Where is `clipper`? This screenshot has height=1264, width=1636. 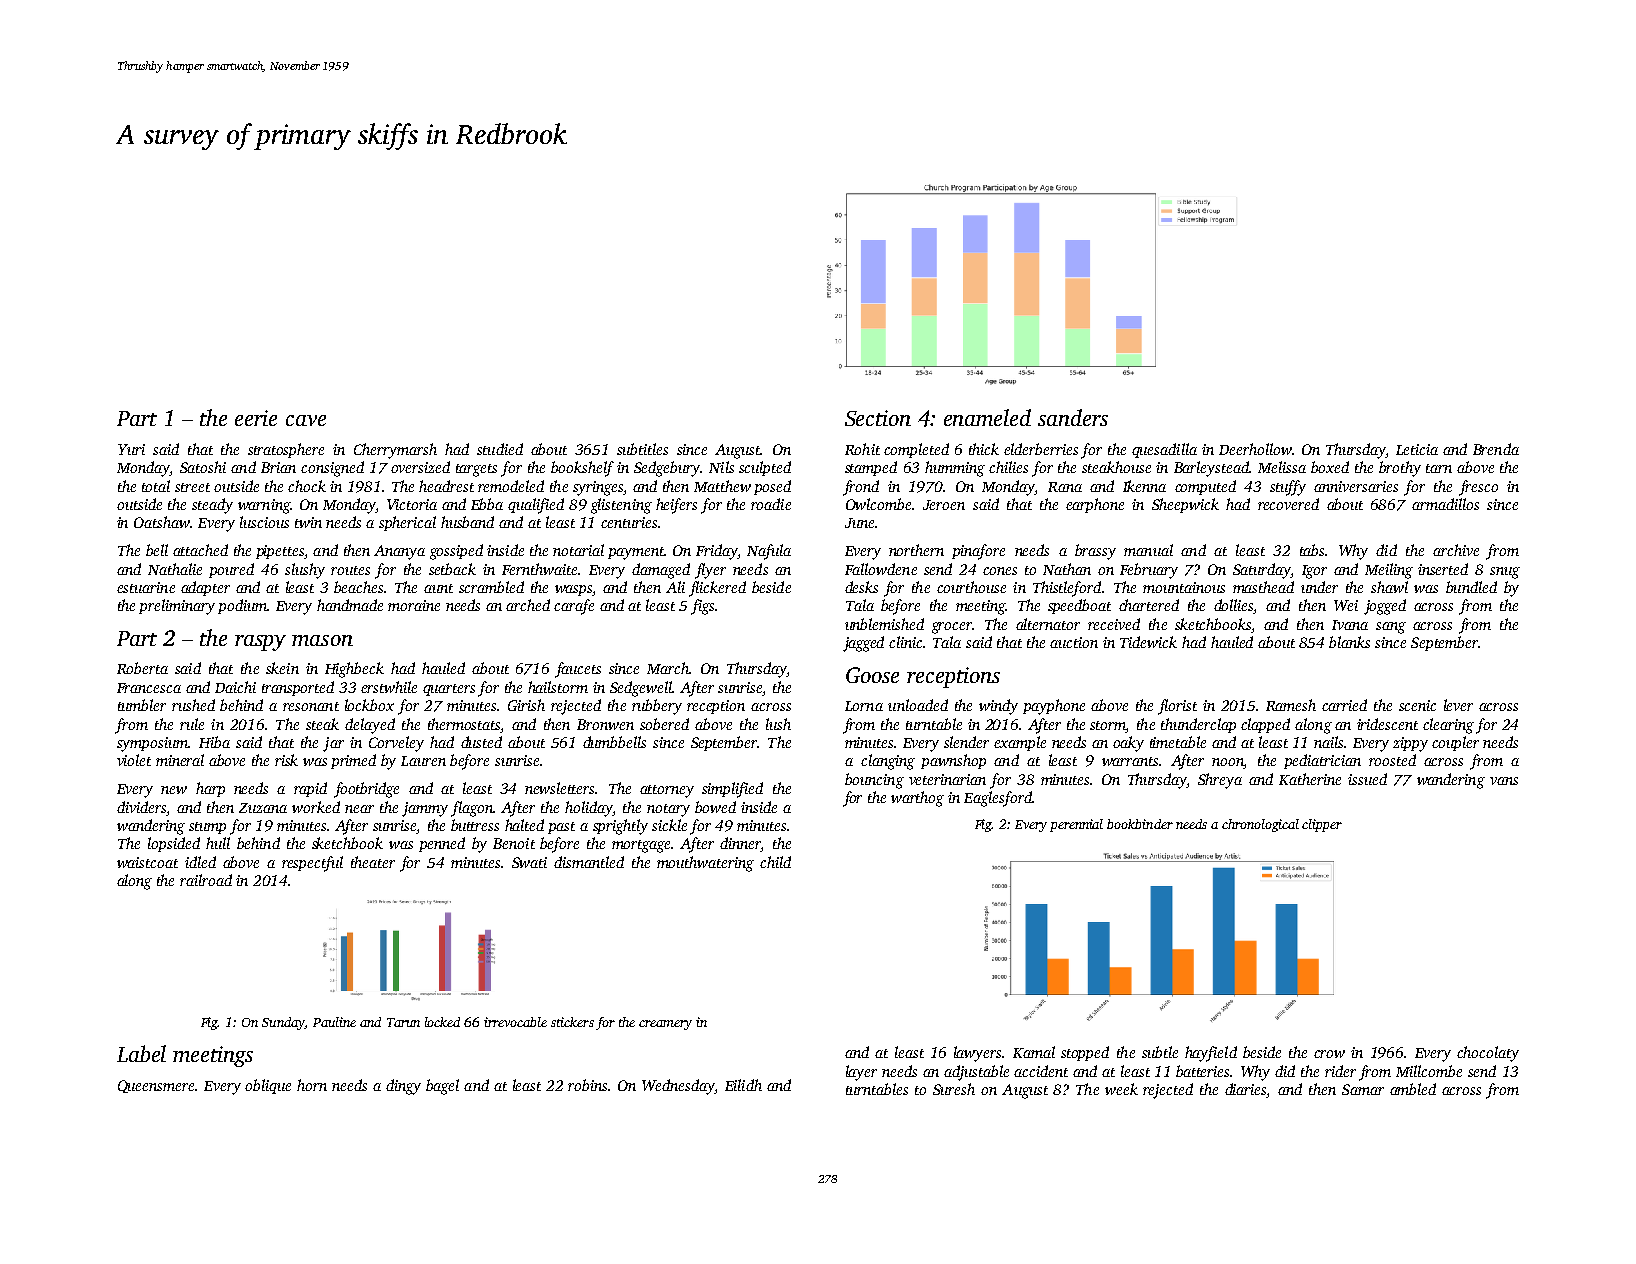 clipper is located at coordinates (1322, 825).
